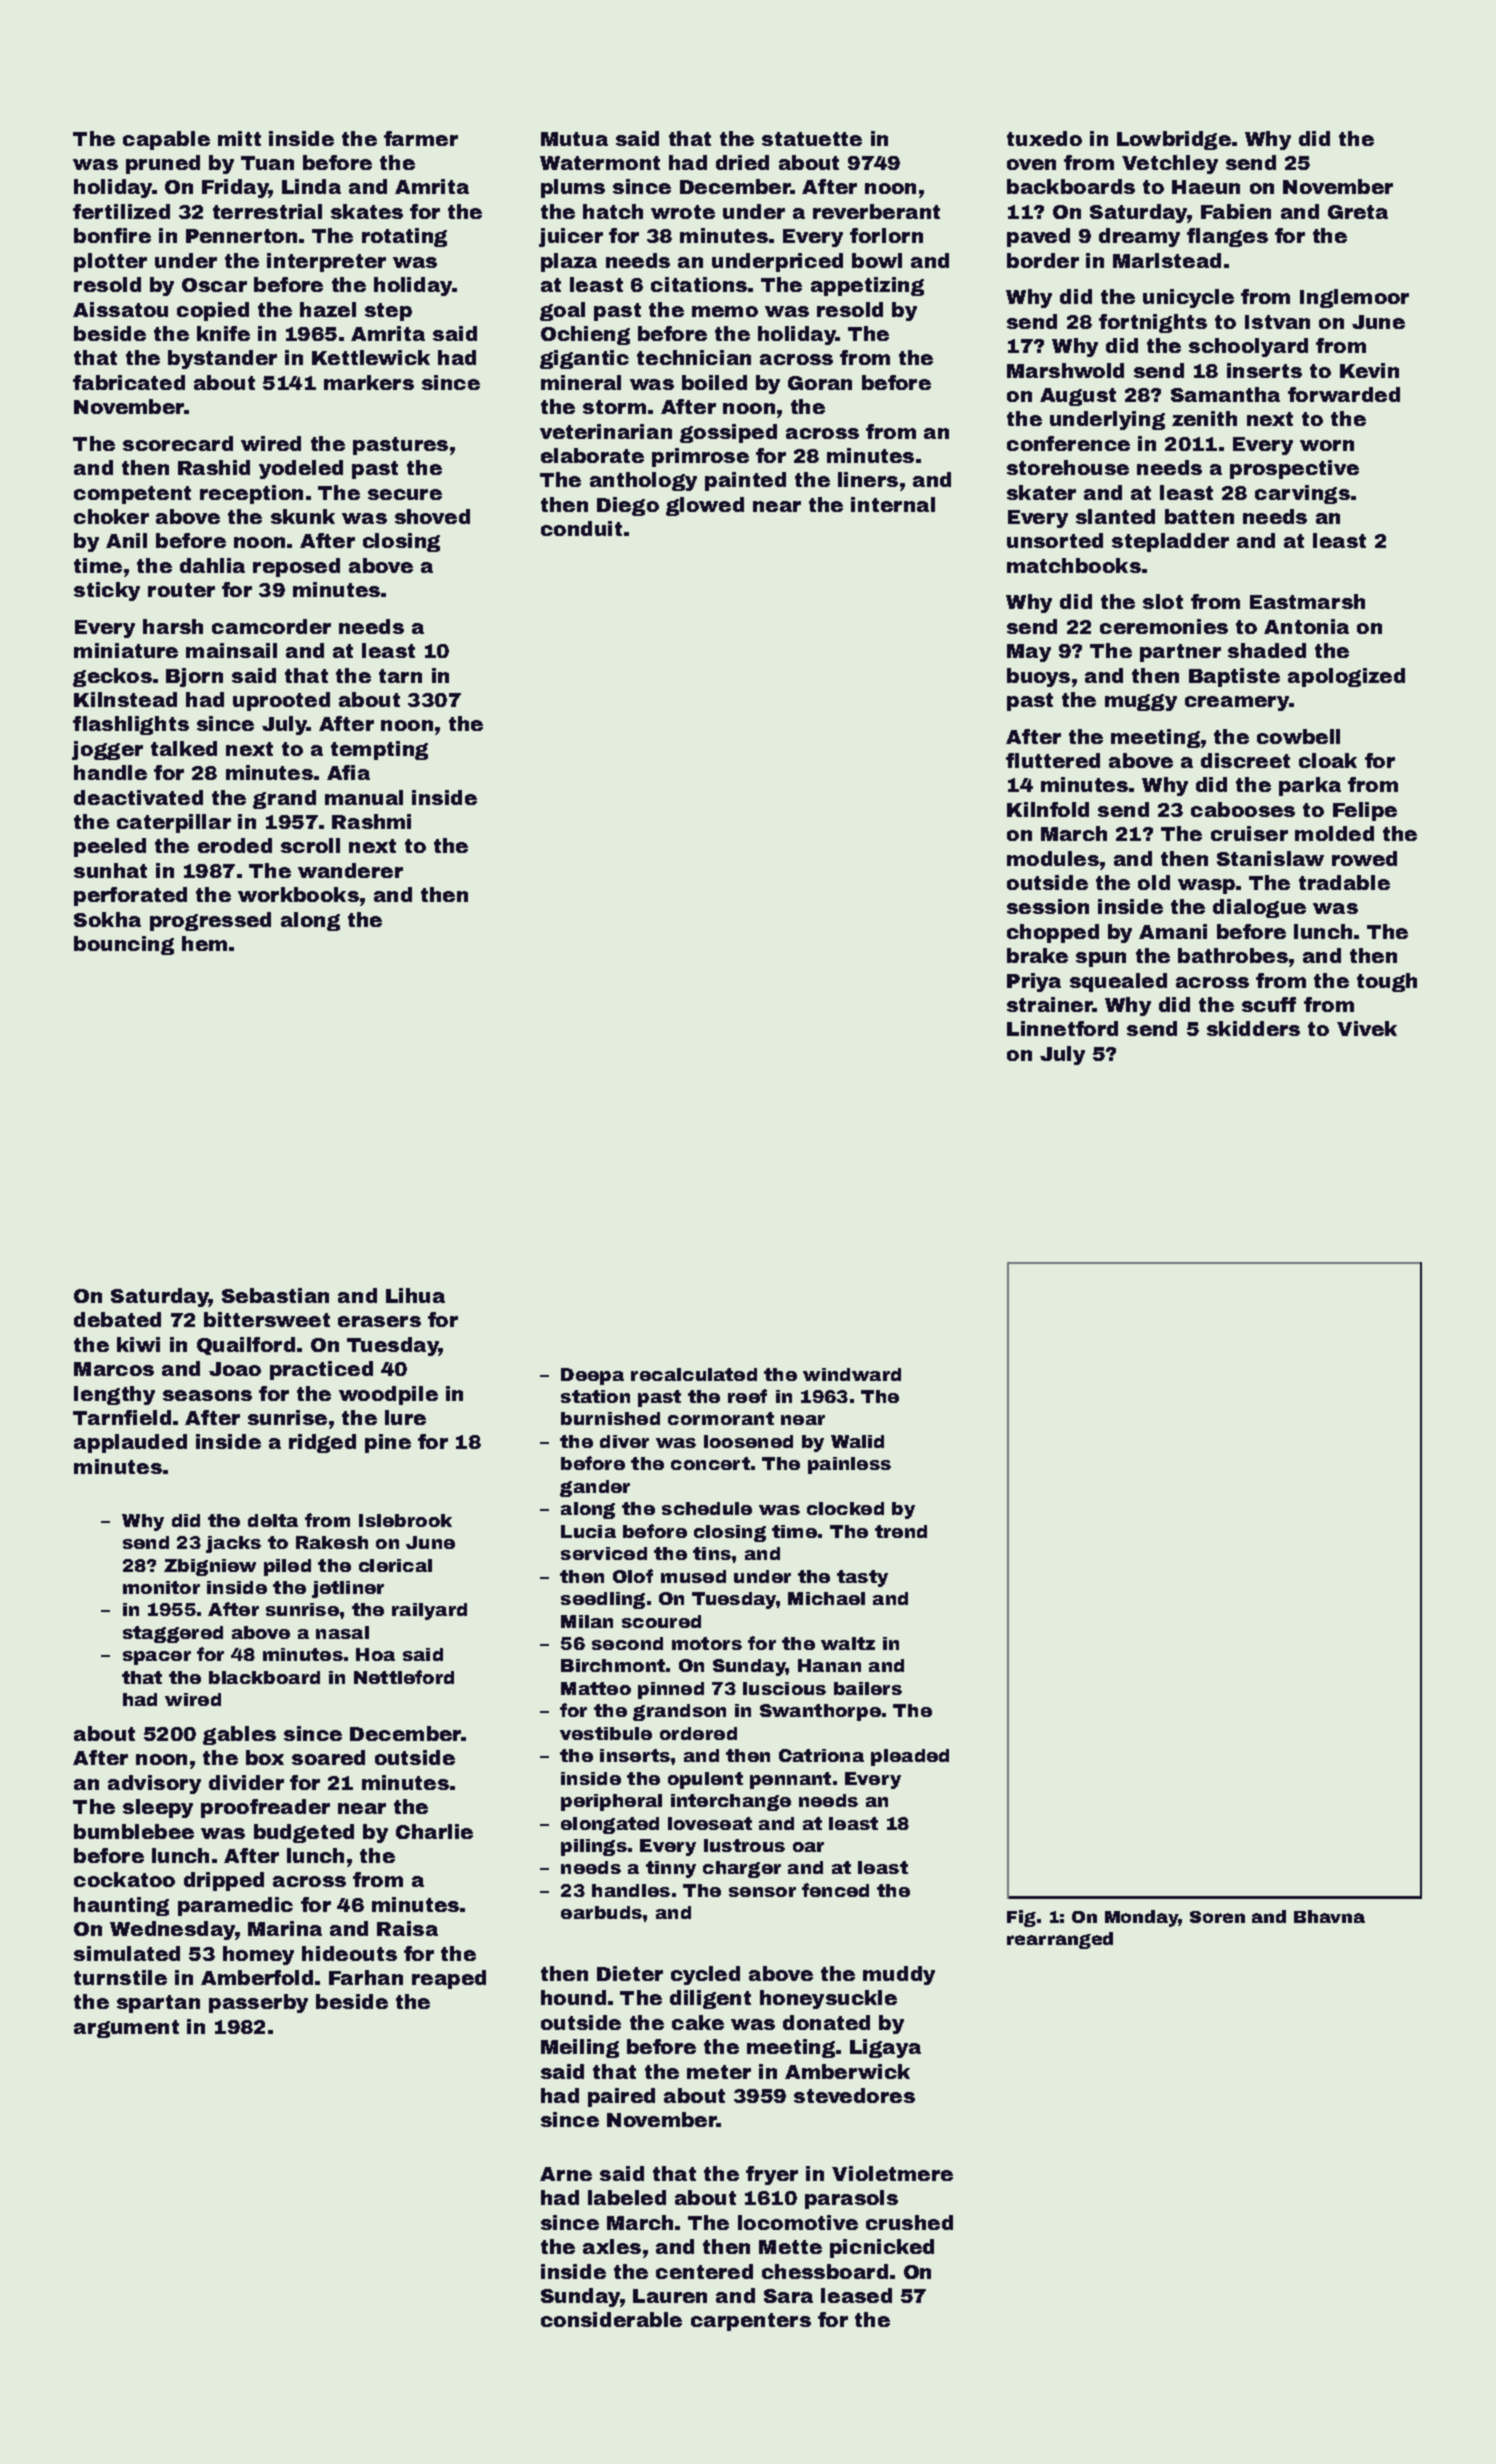 The height and width of the image is (2464, 1496). I want to click on reposed, so click(296, 567).
